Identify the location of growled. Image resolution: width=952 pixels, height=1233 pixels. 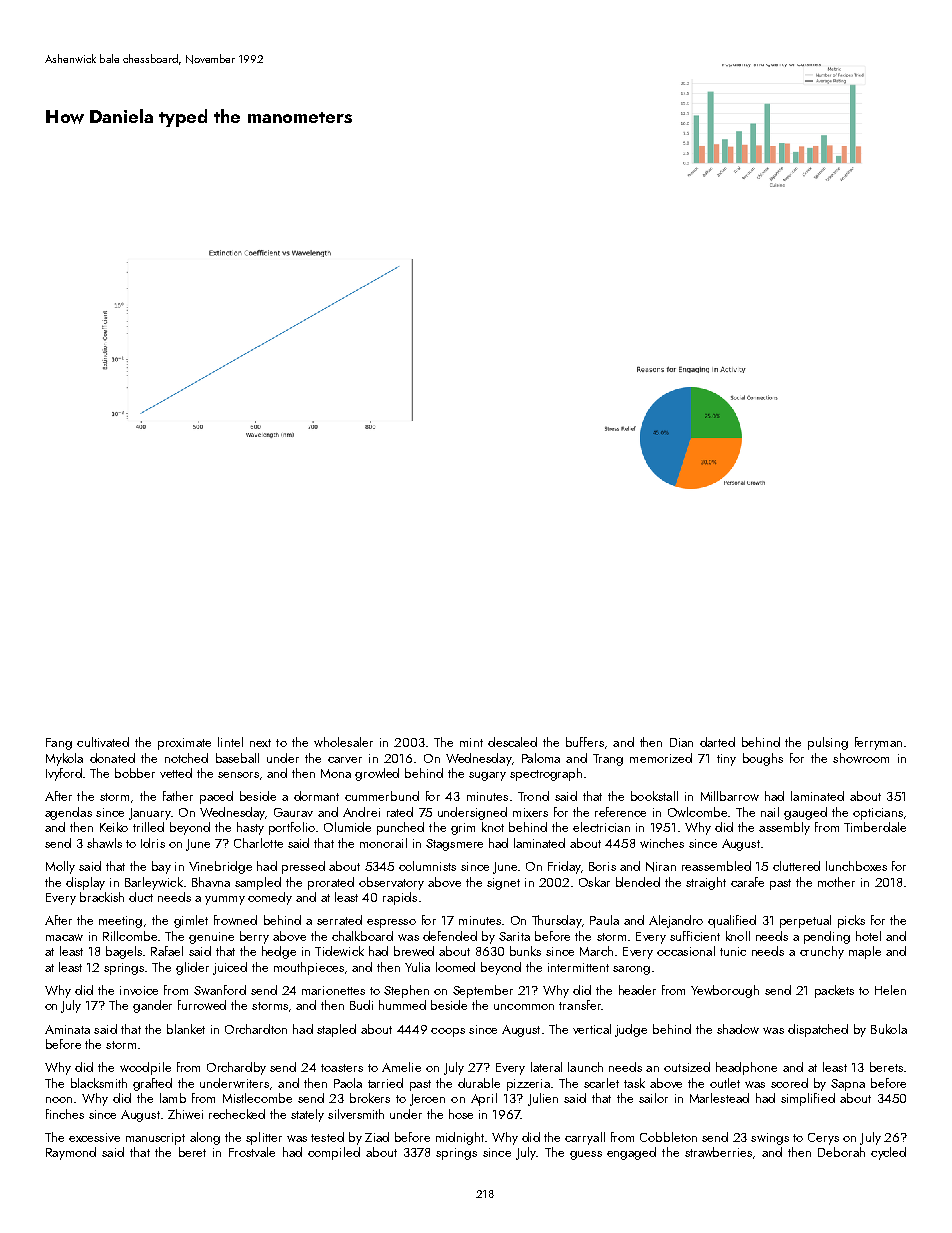
(377, 774).
